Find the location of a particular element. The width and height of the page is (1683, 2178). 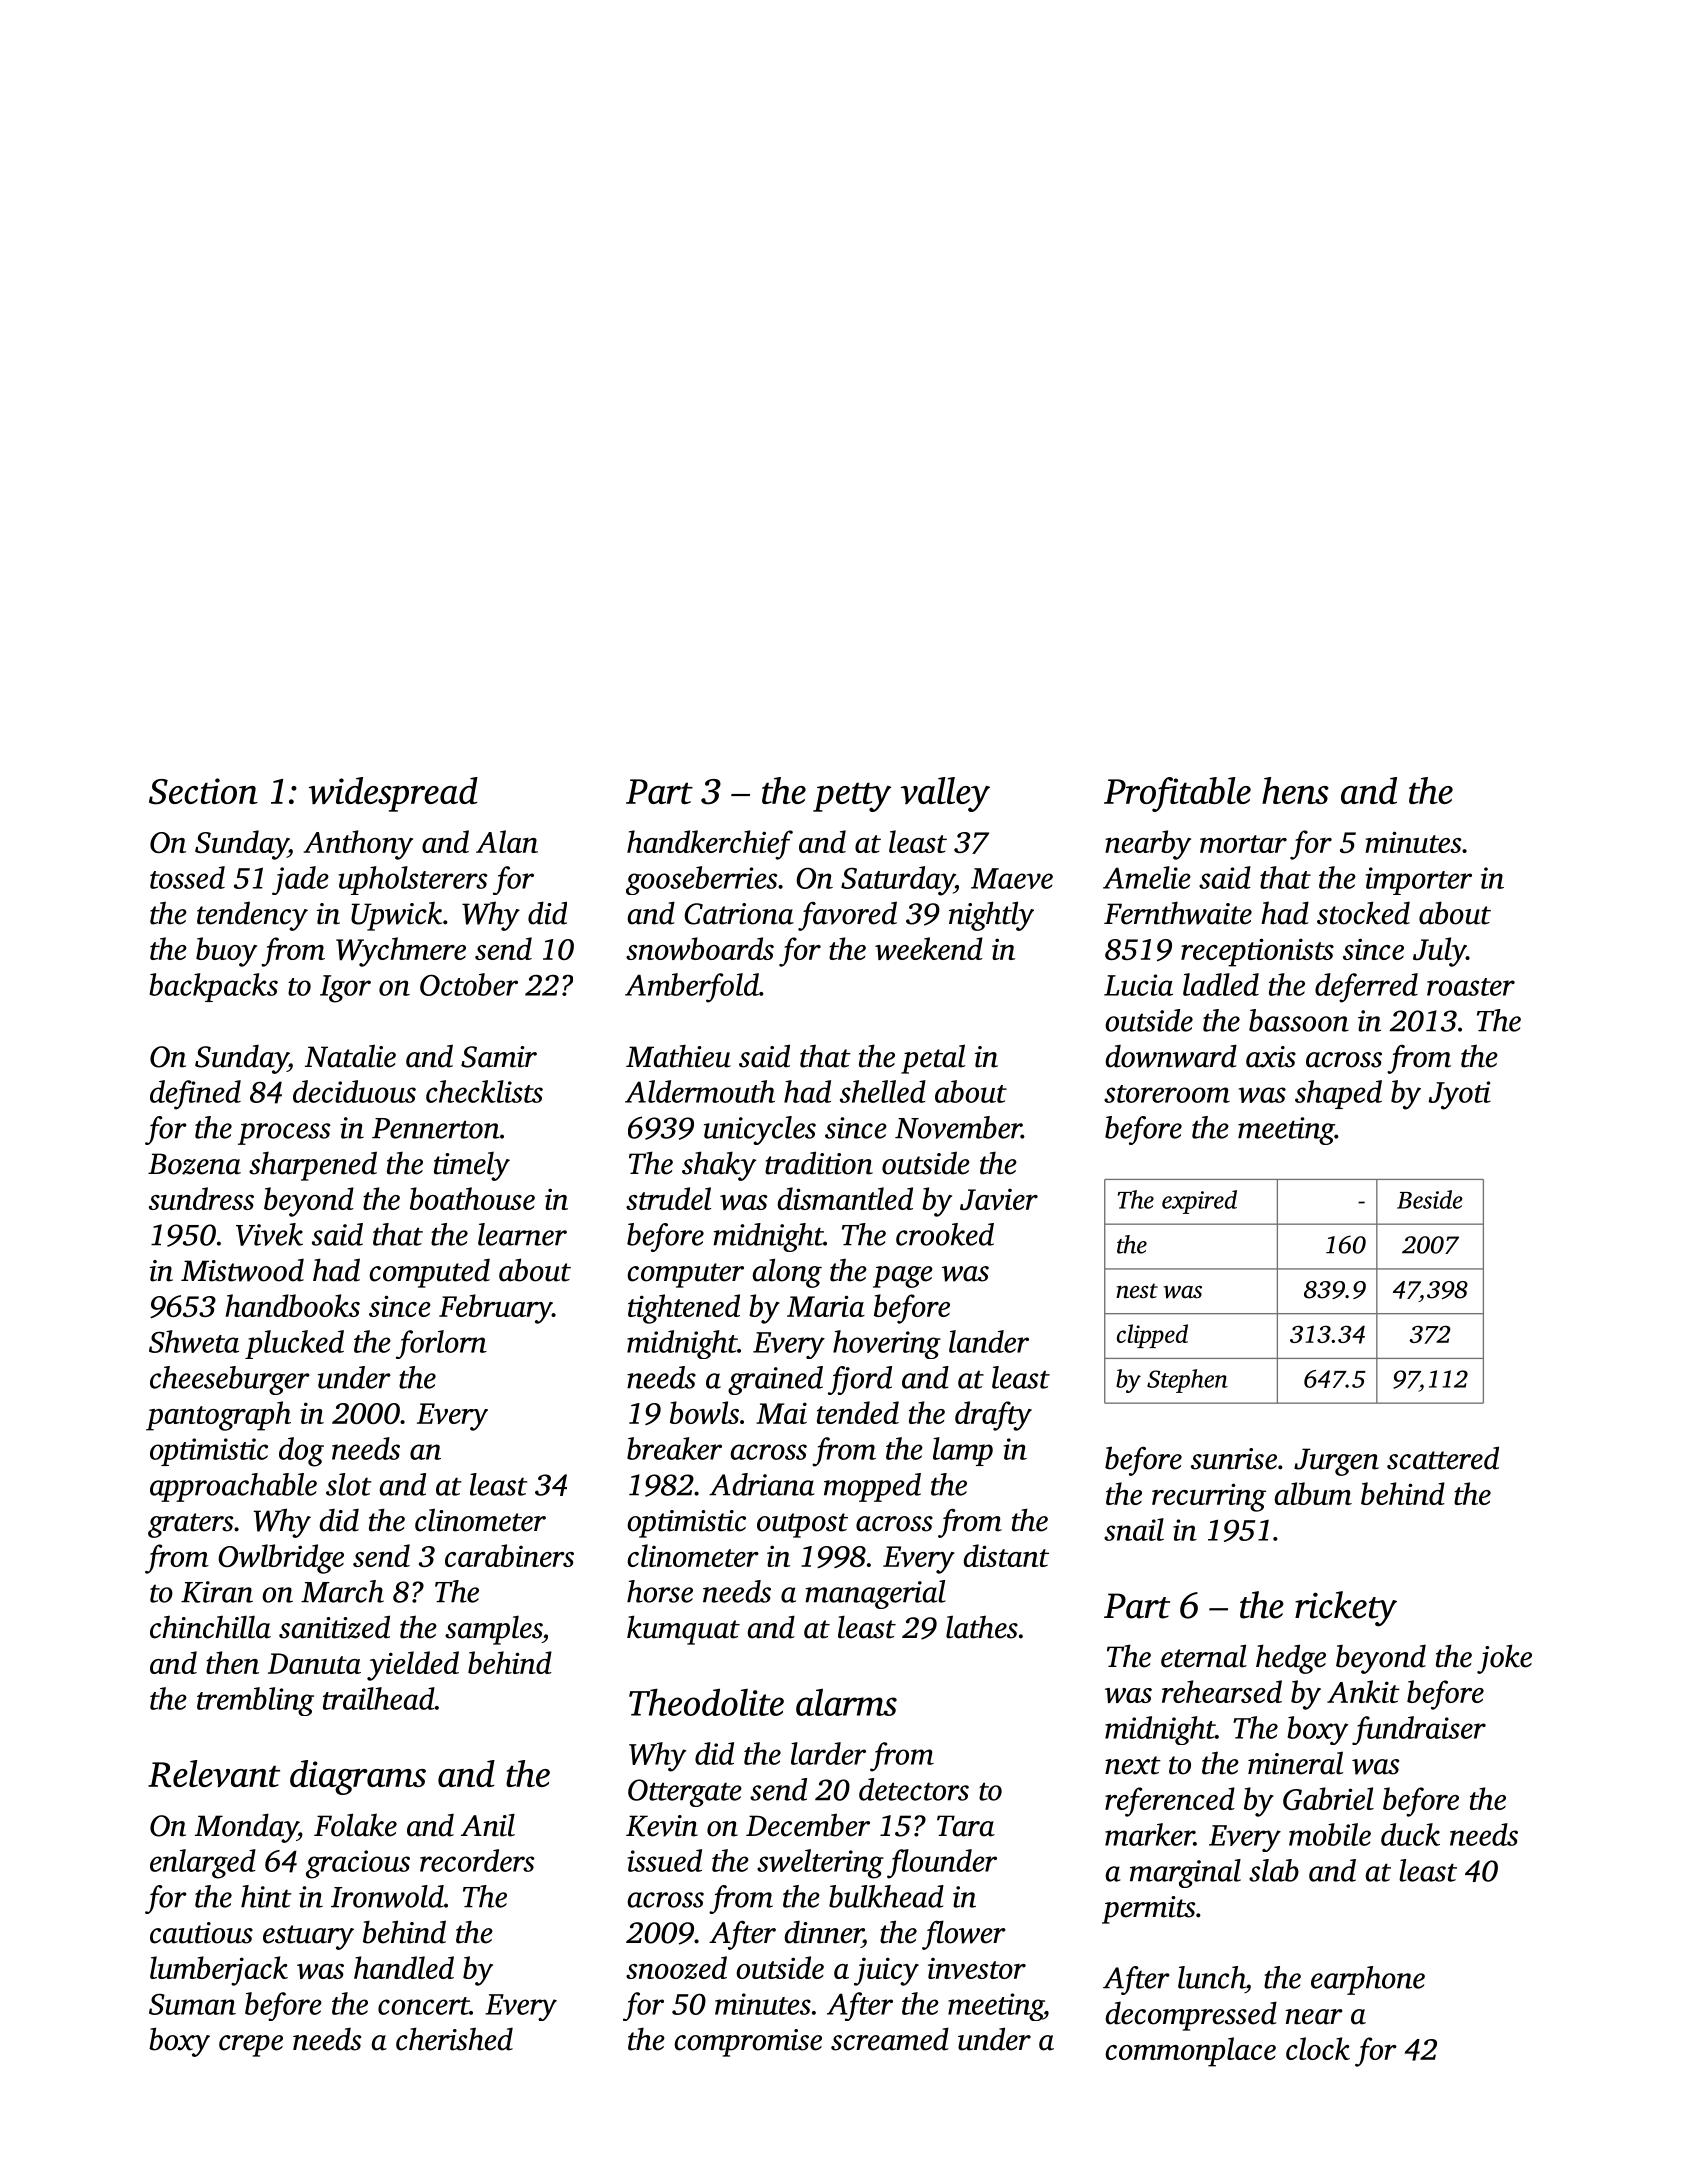

duck is located at coordinates (1410, 1834).
